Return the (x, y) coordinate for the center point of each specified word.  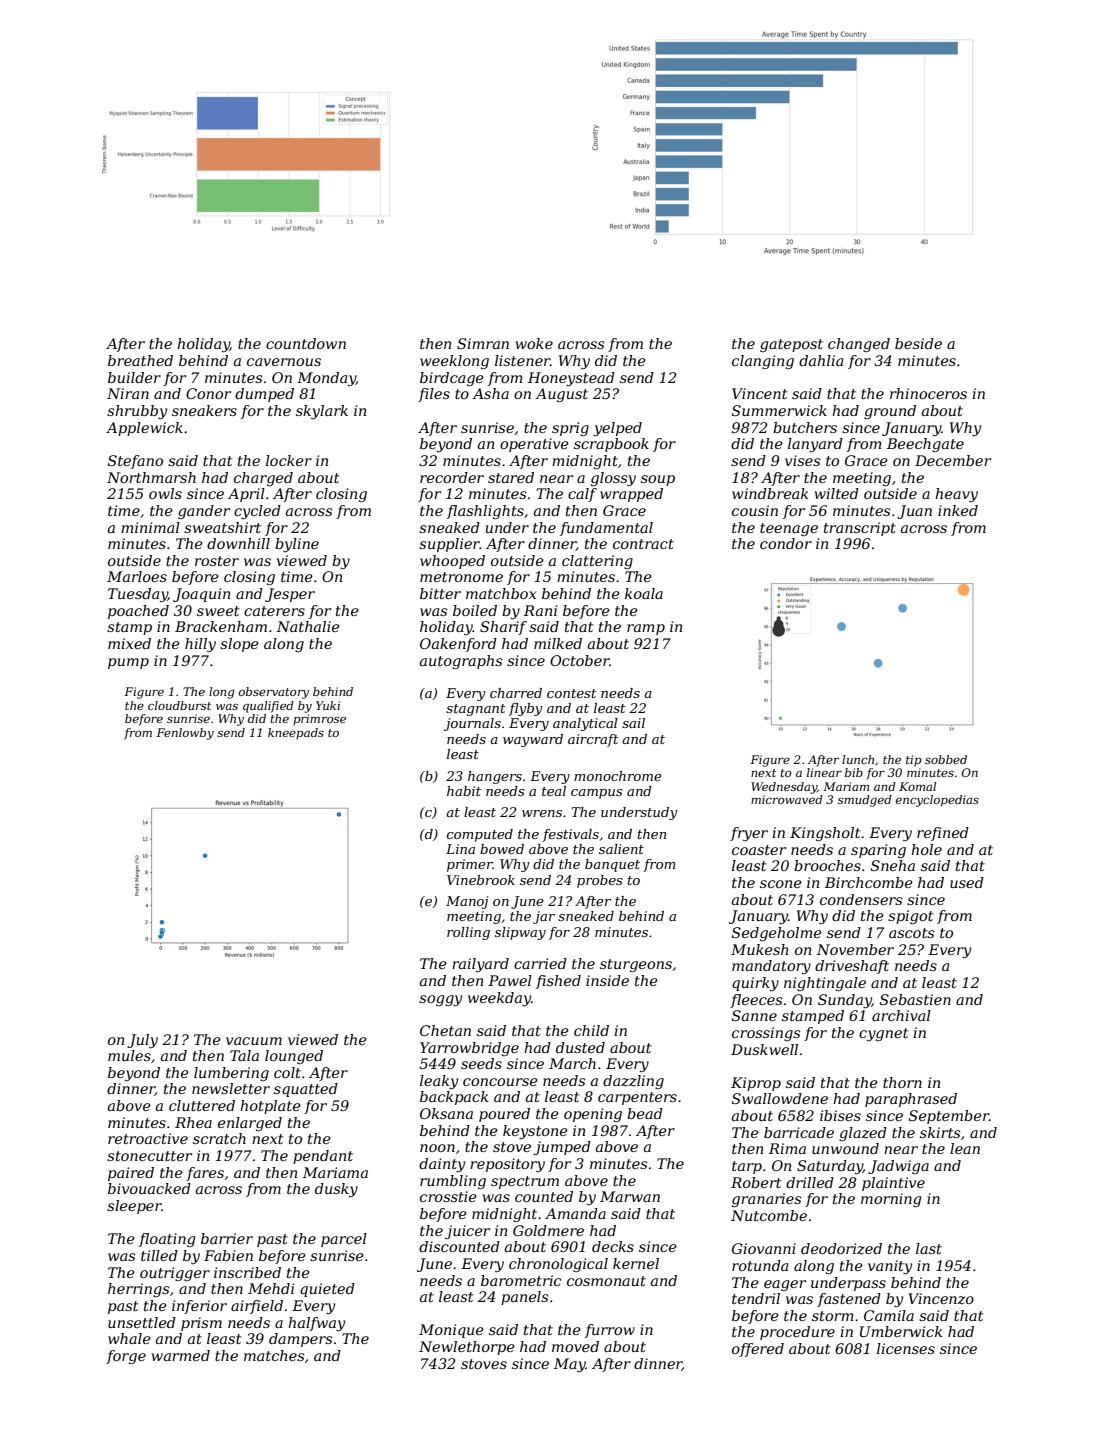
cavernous (284, 362)
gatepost (791, 345)
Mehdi (271, 1288)
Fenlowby (185, 734)
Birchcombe (869, 882)
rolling (468, 933)
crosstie (448, 1196)
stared (511, 477)
